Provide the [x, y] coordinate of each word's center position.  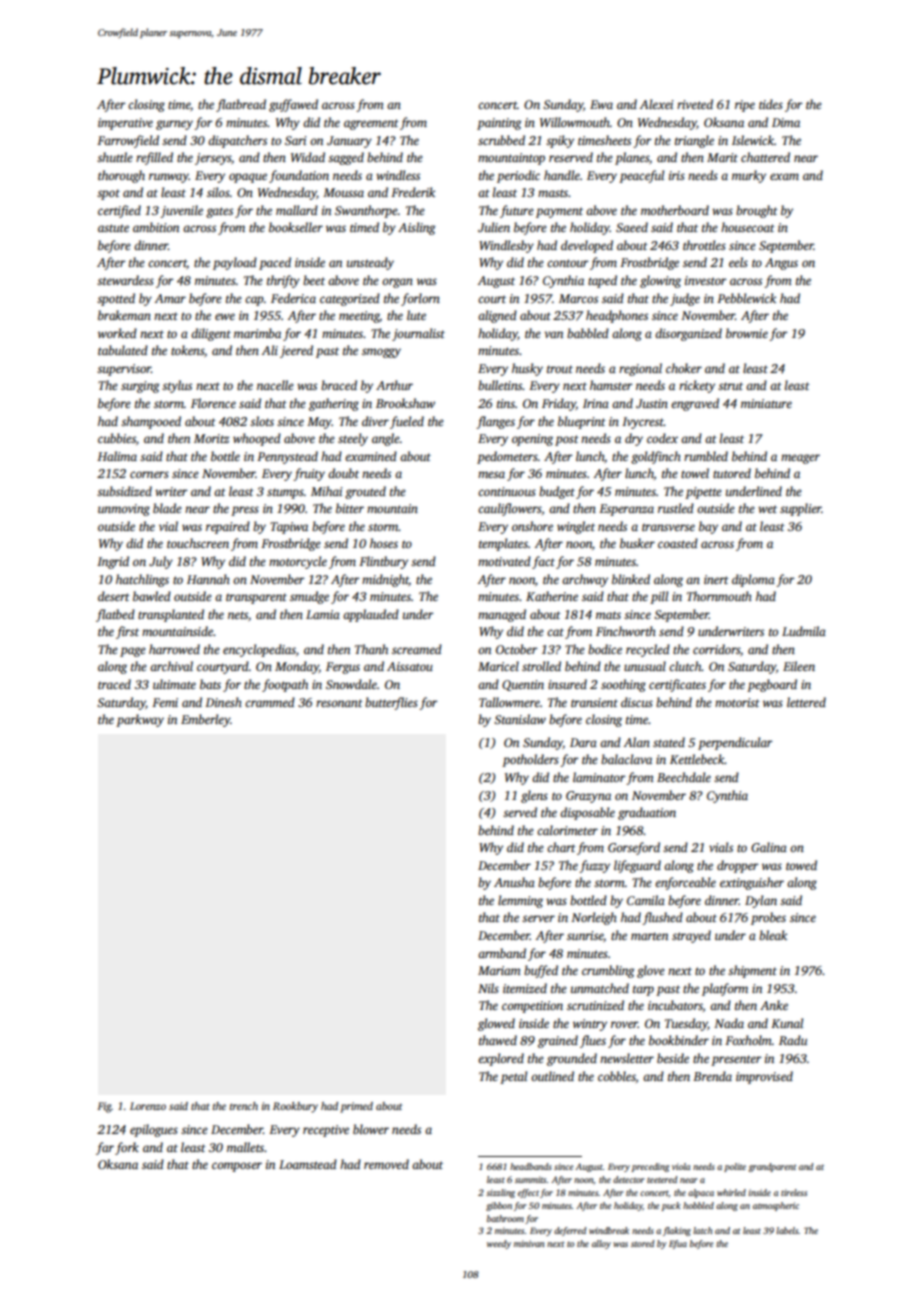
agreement [371, 124]
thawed [498, 1040]
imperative [125, 124]
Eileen [799, 666]
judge [685, 299]
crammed [270, 702]
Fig [104, 1107]
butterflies [391, 703]
